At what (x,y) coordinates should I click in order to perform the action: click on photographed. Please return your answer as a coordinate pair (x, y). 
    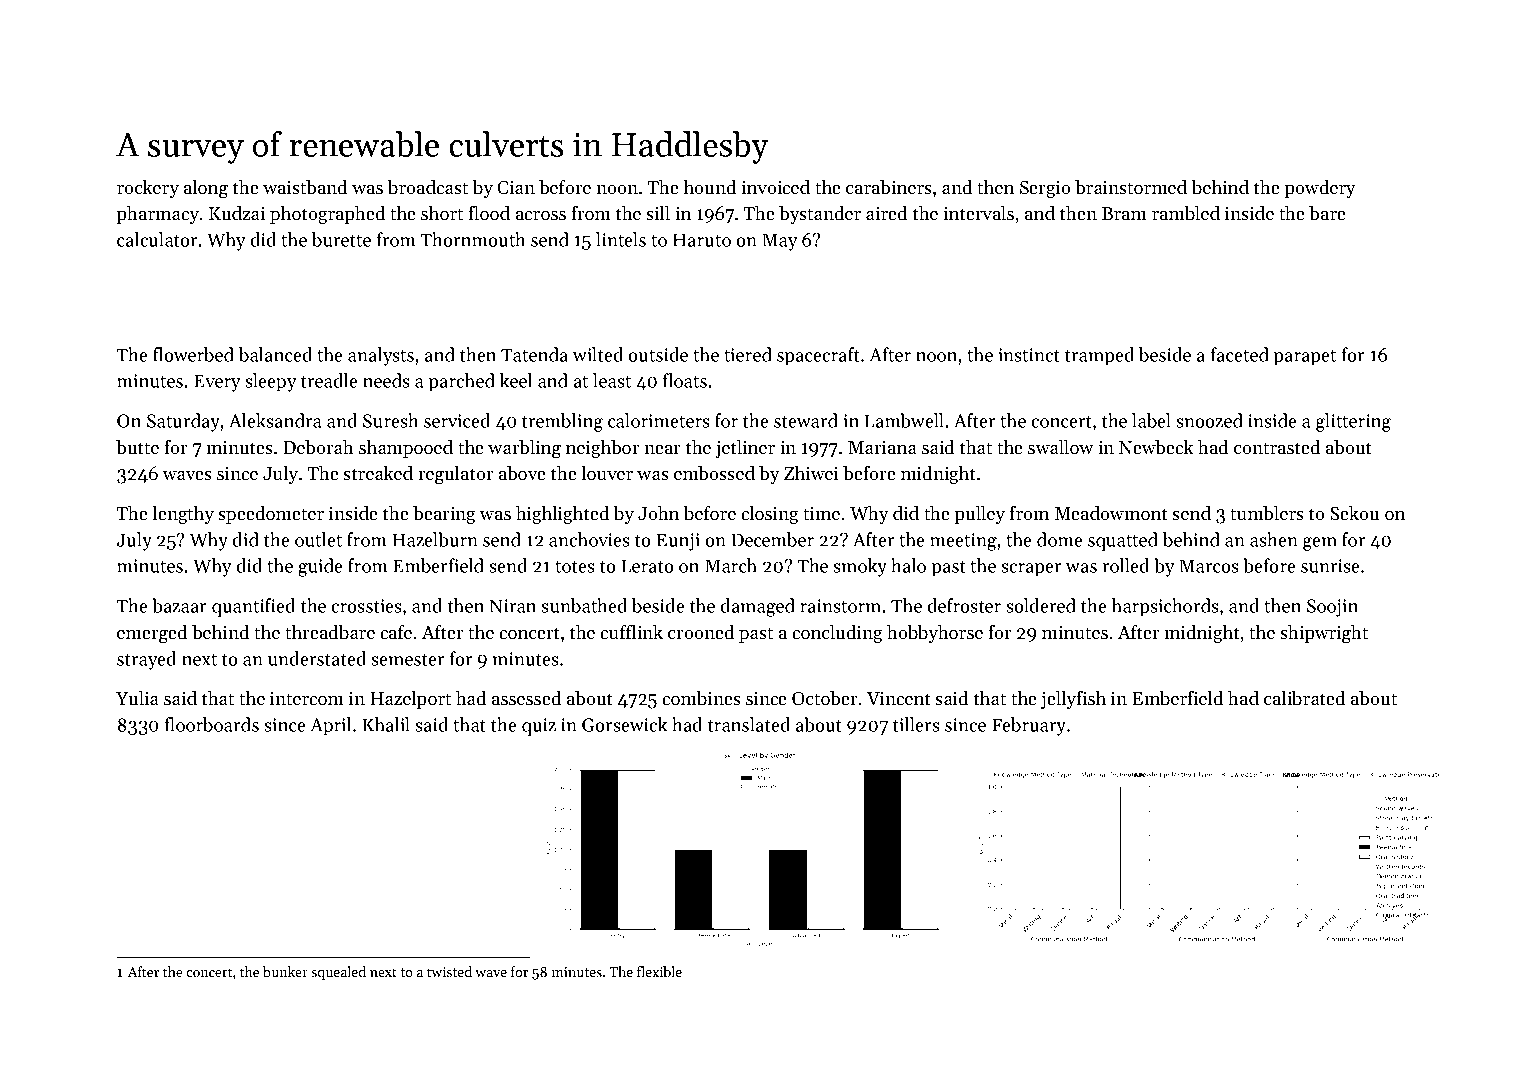
    Looking at the image, I should click on (327, 215).
